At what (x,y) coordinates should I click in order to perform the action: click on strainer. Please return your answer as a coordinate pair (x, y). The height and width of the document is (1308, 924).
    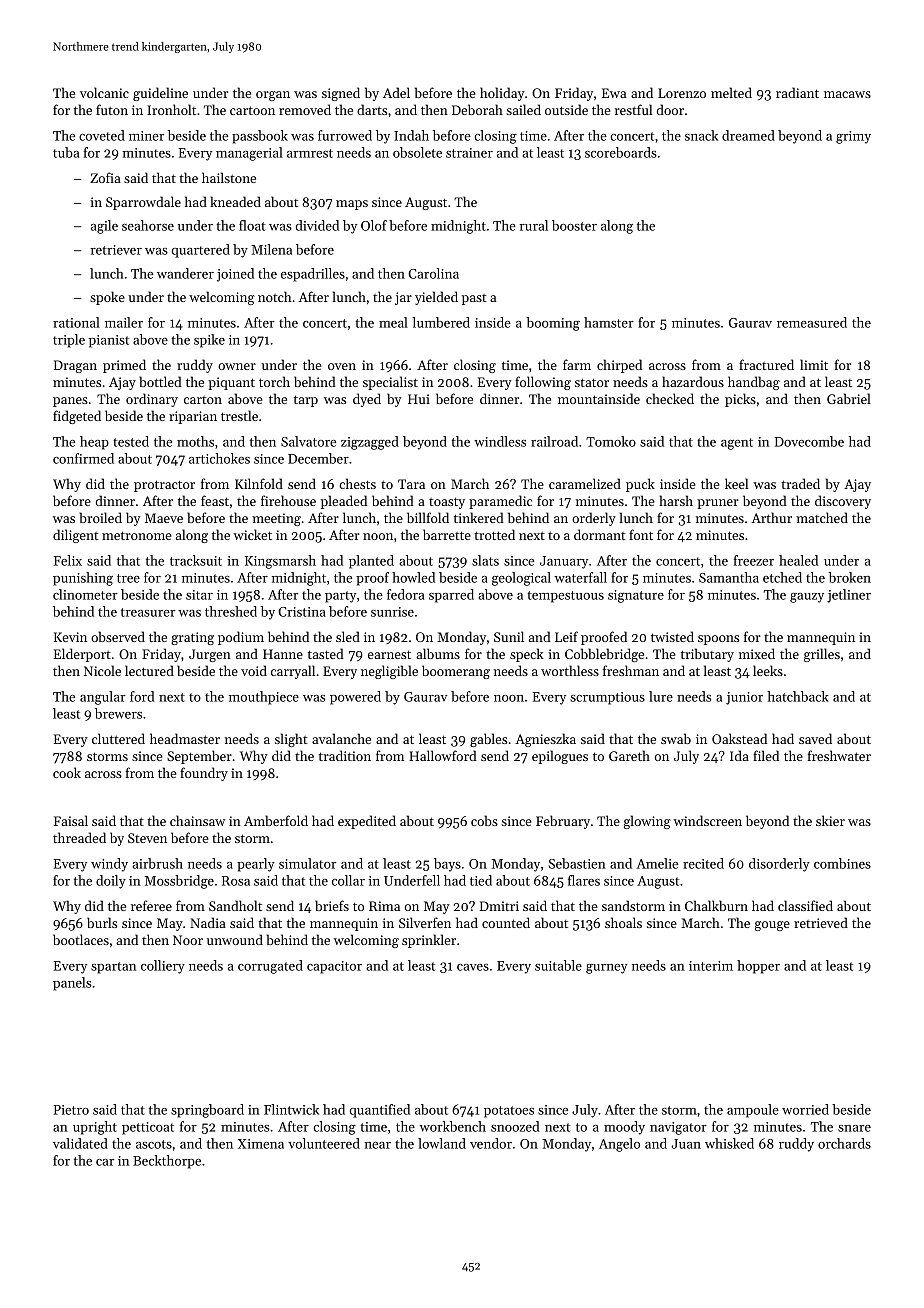
    Looking at the image, I should click on (469, 153).
